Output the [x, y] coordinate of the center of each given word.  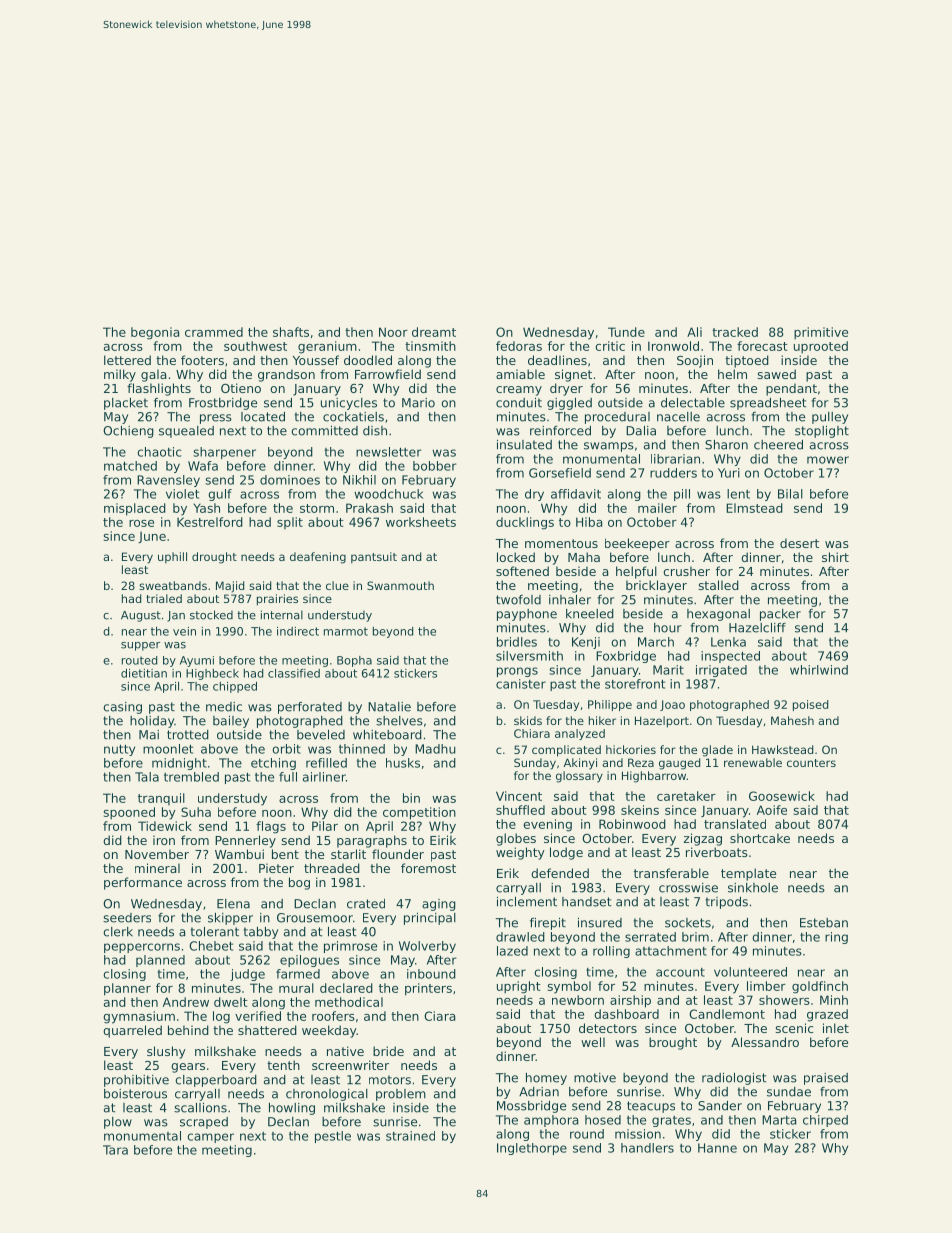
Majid [230, 587]
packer [780, 615]
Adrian [539, 1092]
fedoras [519, 346]
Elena [233, 904]
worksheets [421, 522]
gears [188, 1068]
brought [673, 1043]
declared [346, 988]
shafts [291, 332]
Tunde [626, 332]
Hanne [717, 1148]
